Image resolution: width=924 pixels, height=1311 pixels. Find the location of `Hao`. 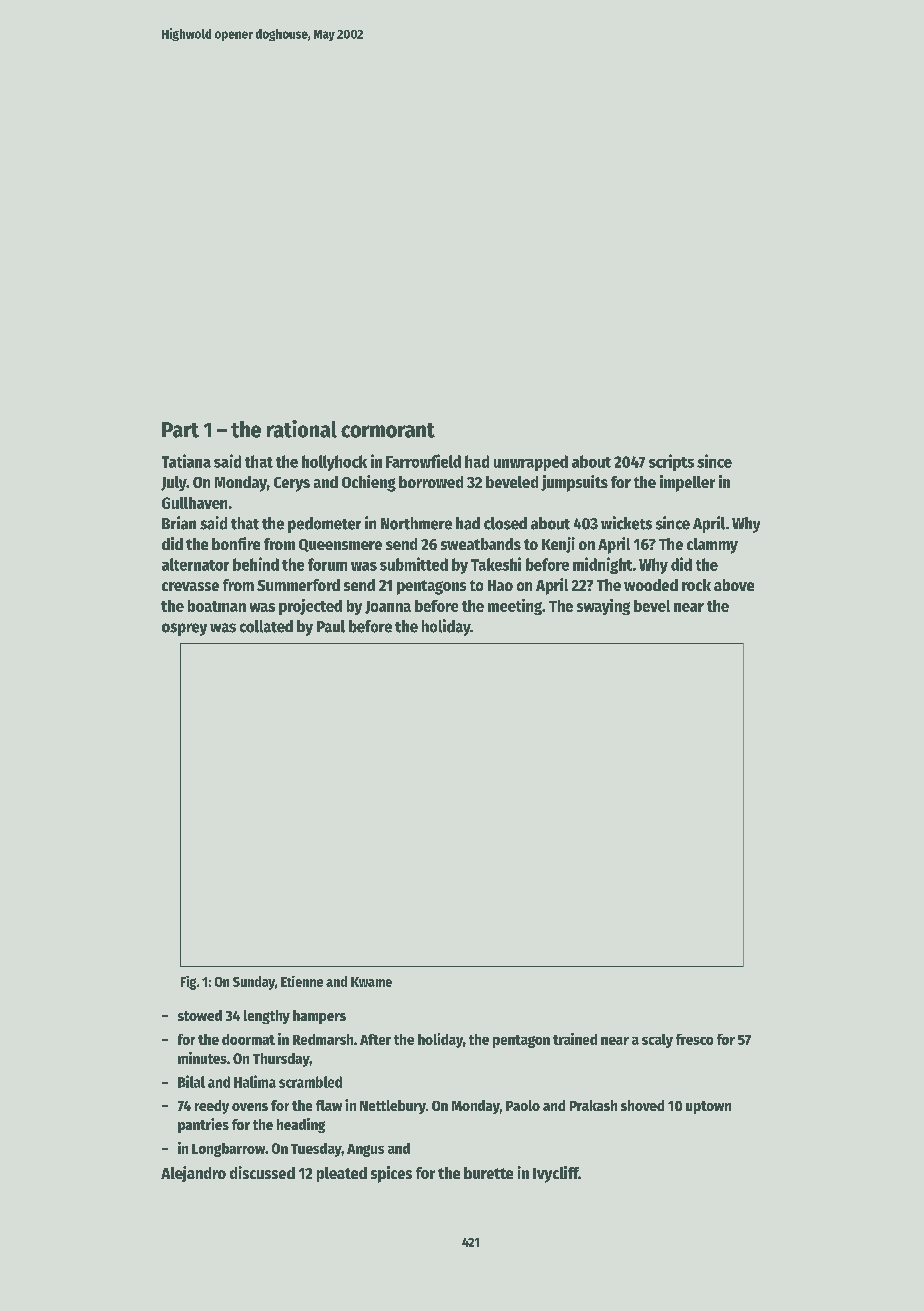

Hao is located at coordinates (500, 585).
